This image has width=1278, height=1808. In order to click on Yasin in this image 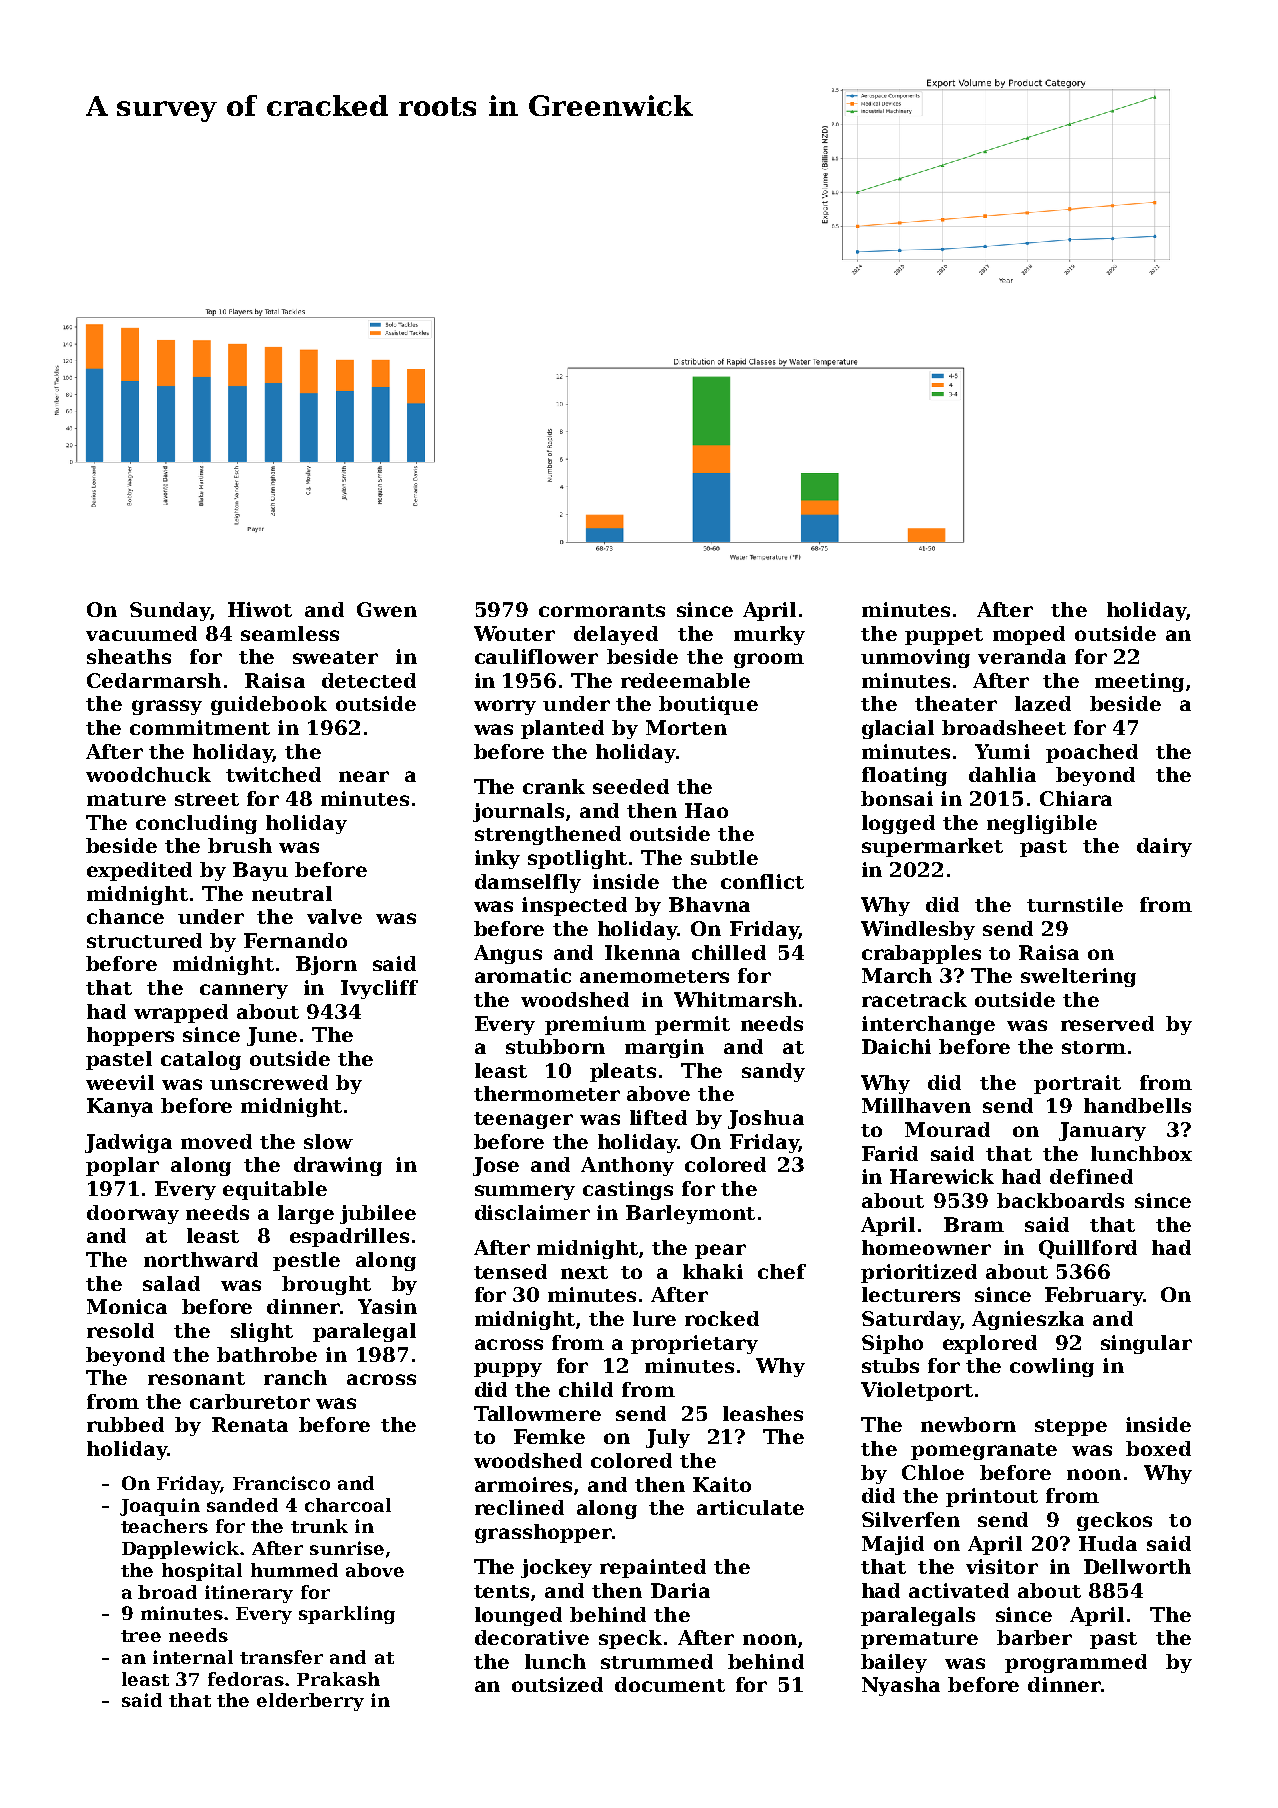, I will do `click(387, 1306)`.
